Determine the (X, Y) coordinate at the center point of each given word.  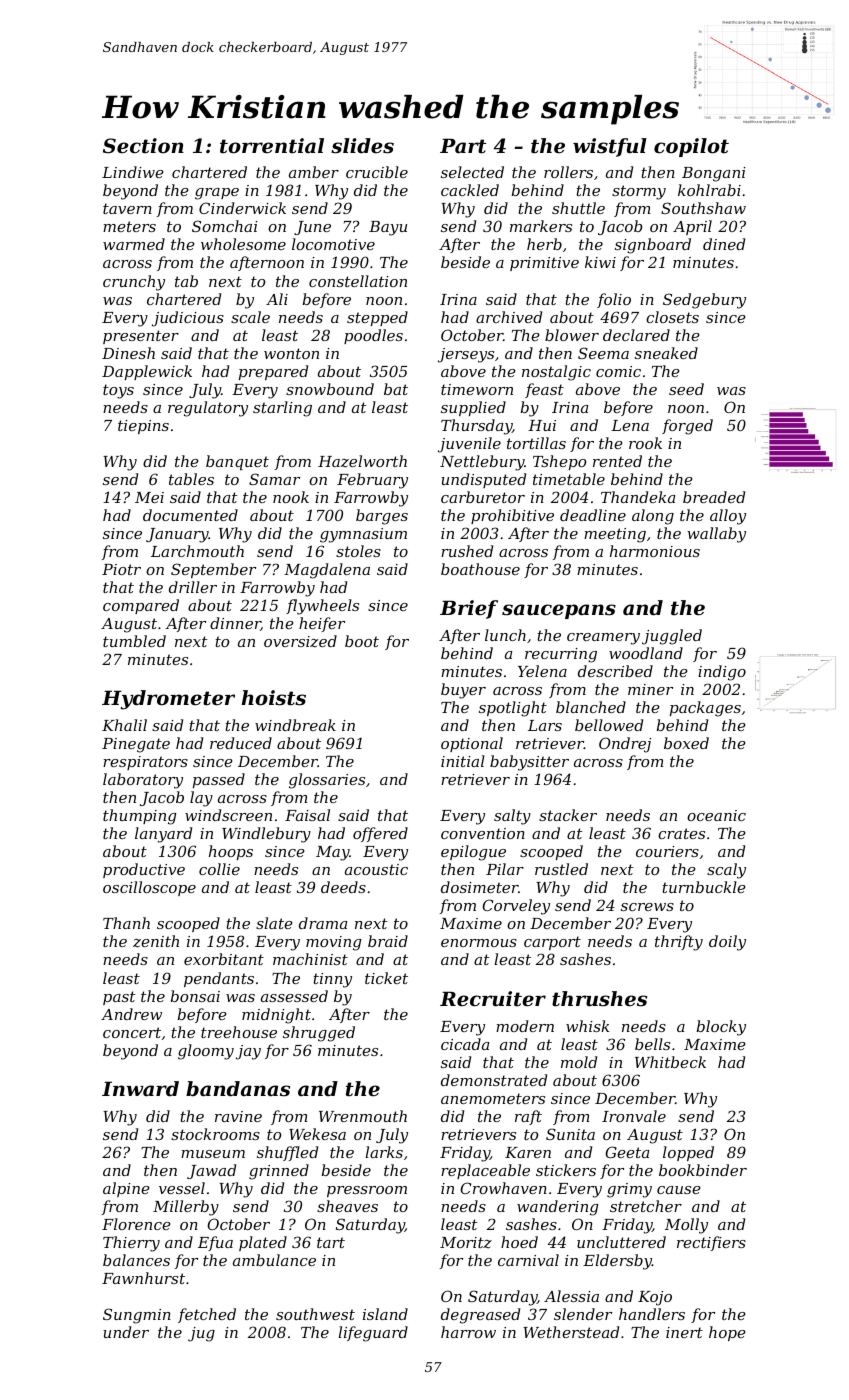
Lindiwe (133, 172)
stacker (568, 815)
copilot (691, 147)
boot (362, 641)
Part (463, 146)
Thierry (131, 1244)
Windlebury (266, 835)
